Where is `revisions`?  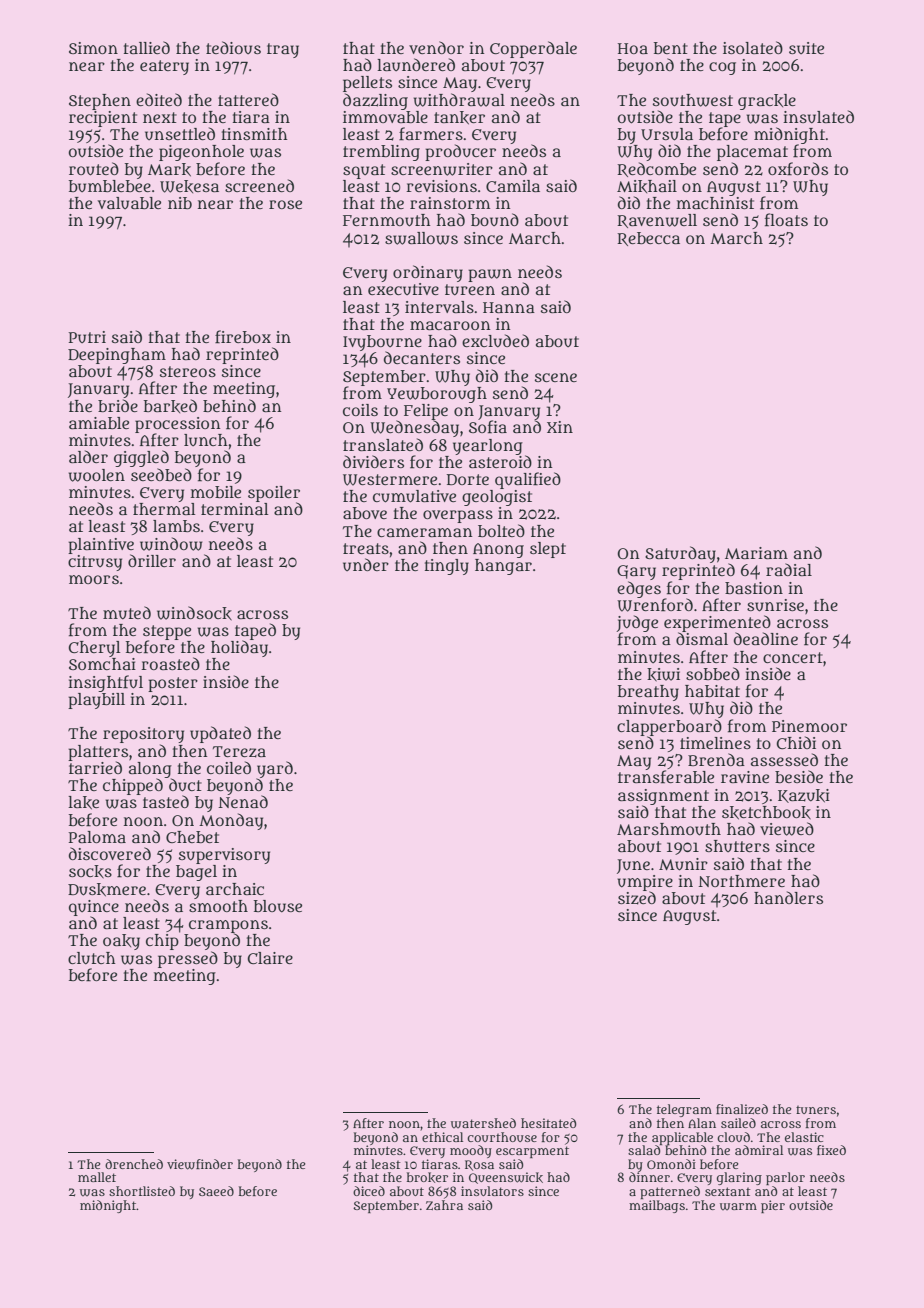
revisions is located at coordinates (441, 186).
